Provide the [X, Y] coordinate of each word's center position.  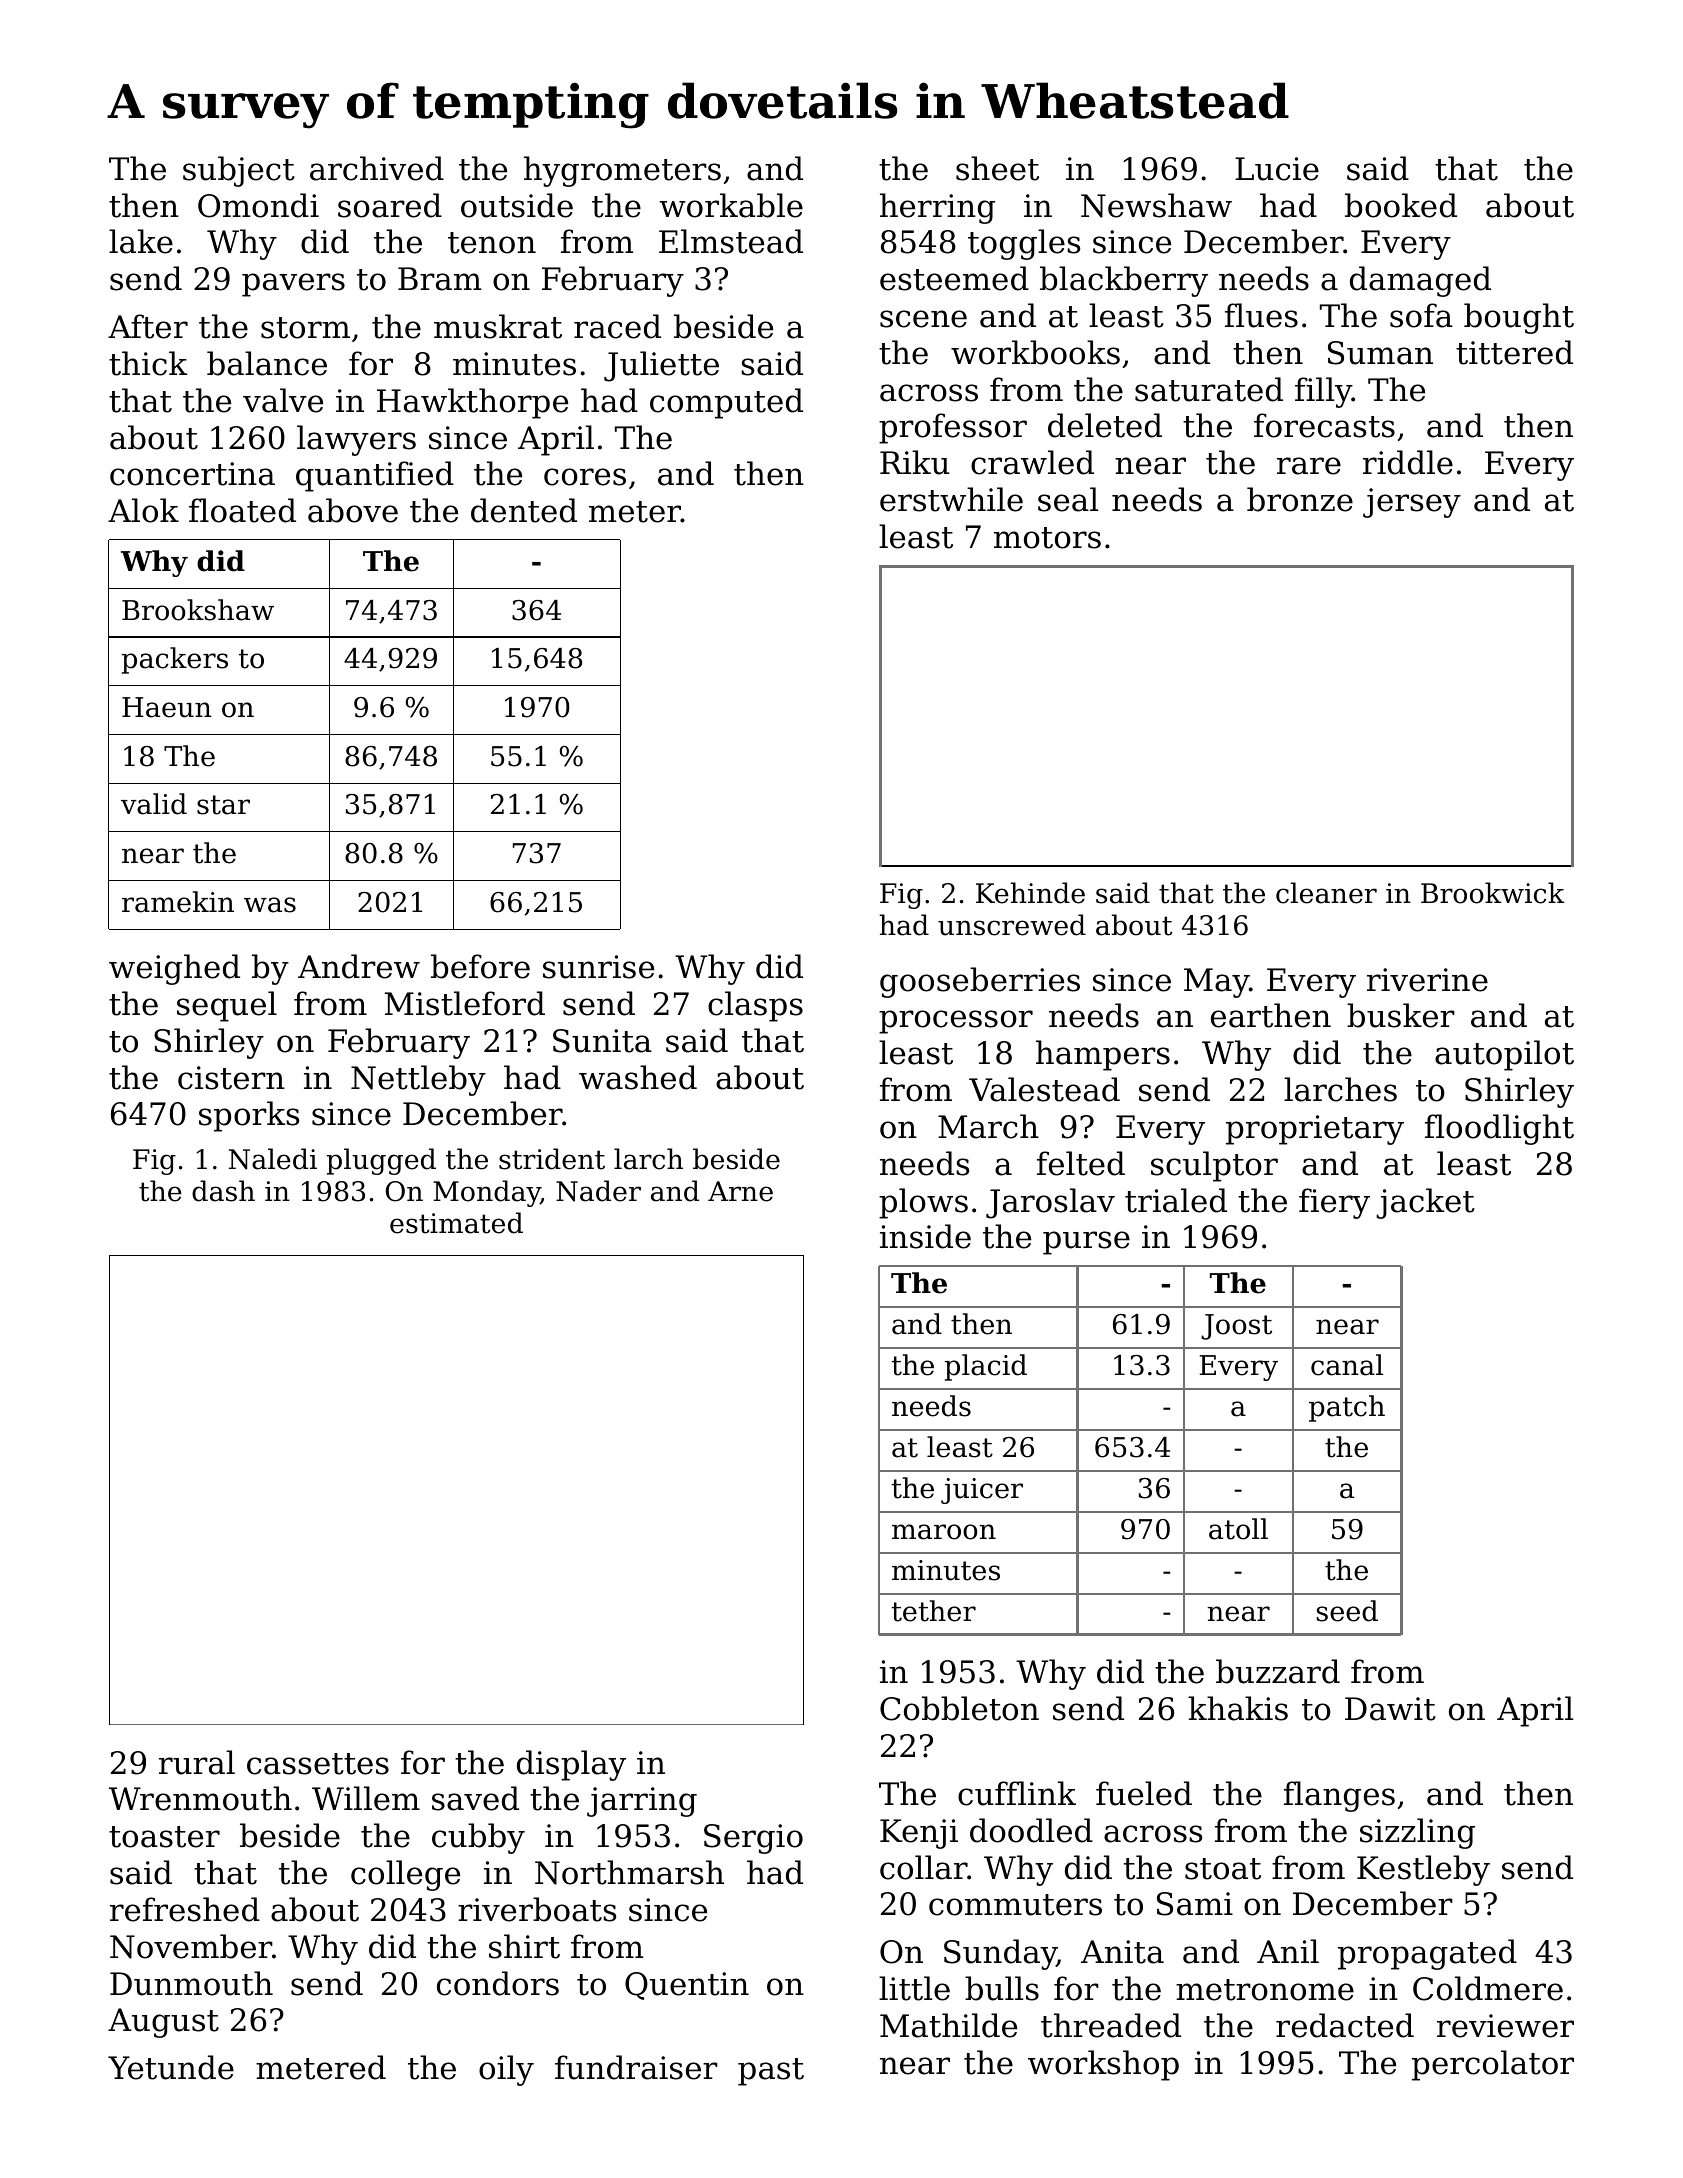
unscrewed [1012, 925]
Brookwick [1493, 893]
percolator [1493, 2065]
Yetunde [171, 2067]
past [771, 2072]
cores [585, 477]
